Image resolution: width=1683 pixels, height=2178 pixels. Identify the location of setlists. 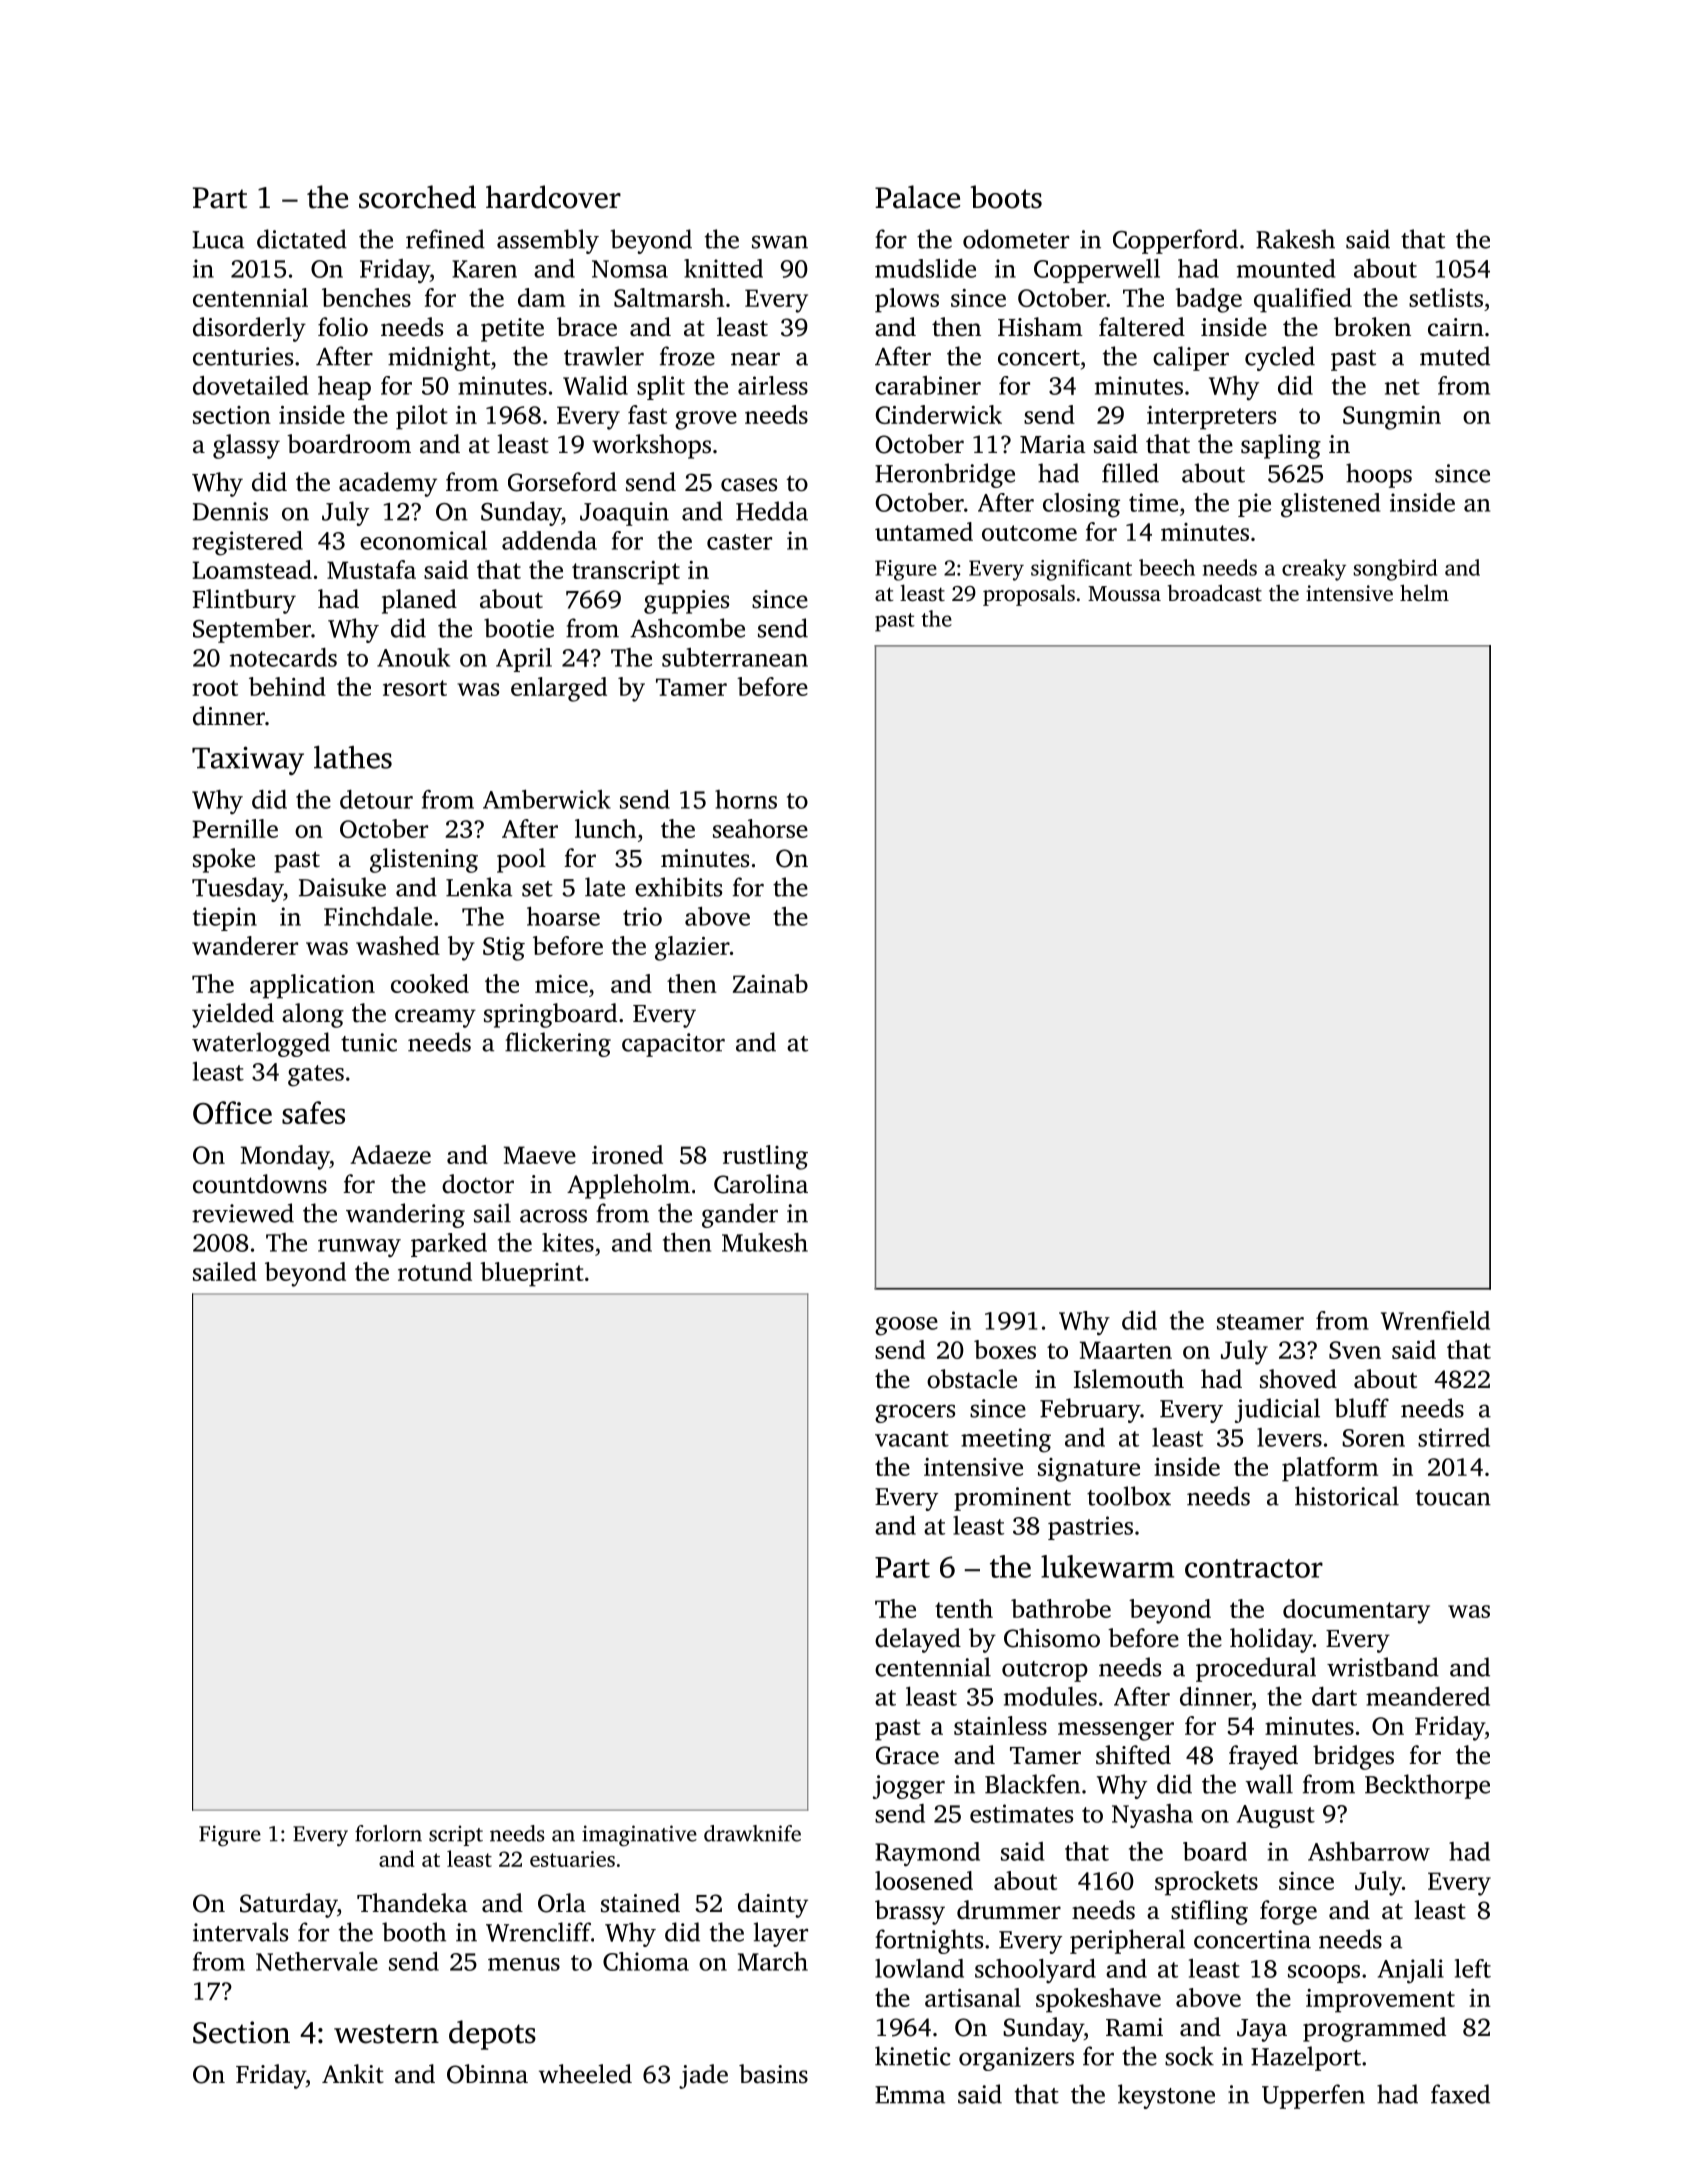
(1446, 297).
